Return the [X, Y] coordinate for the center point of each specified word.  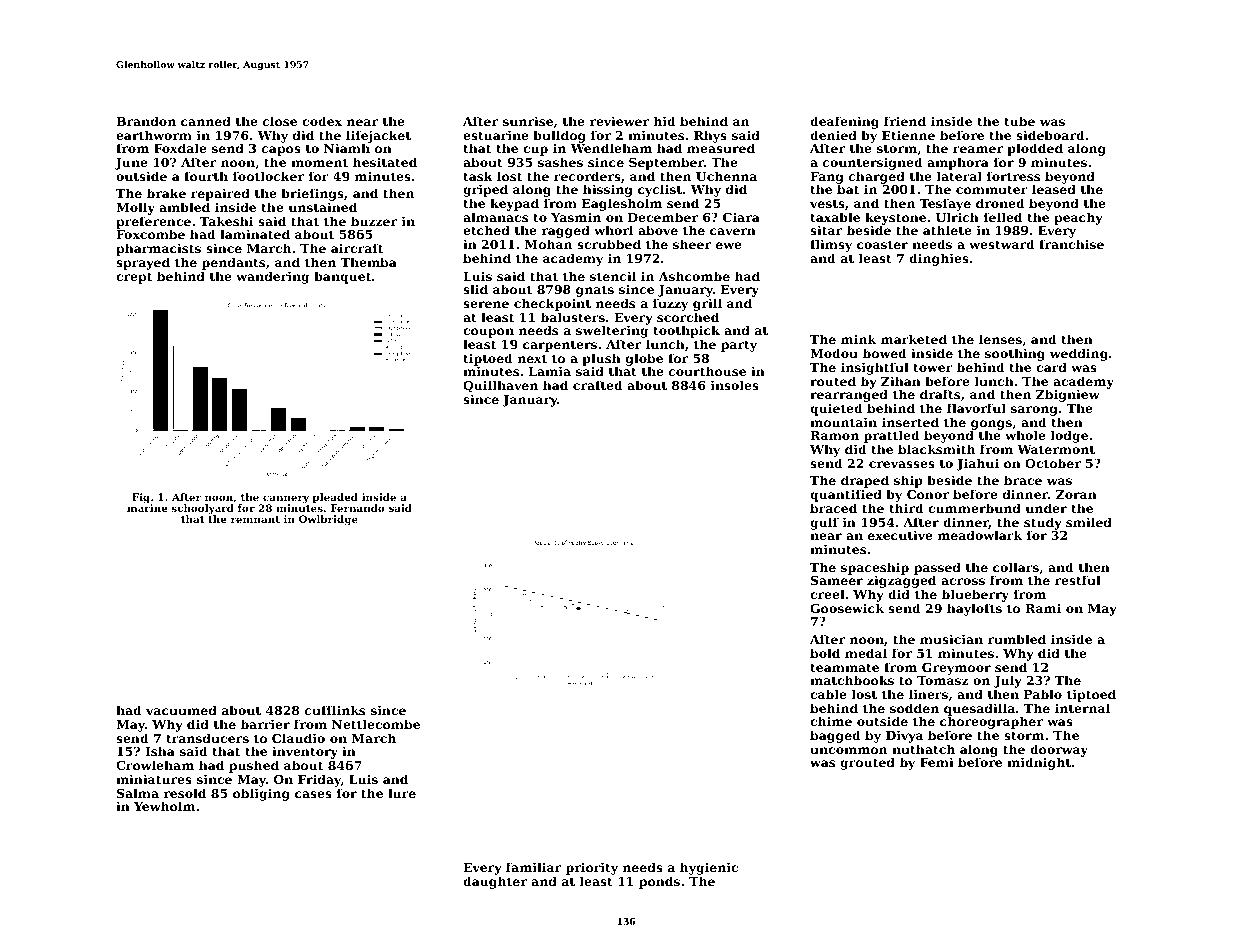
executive [900, 535]
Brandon [146, 121]
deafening [844, 122]
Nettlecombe [376, 724]
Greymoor [956, 669]
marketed [914, 339]
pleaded [335, 498]
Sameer [837, 580]
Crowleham [155, 765]
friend [905, 121]
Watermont [1056, 449]
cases [313, 794]
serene [486, 304]
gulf [824, 523]
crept [134, 278]
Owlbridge [328, 520]
